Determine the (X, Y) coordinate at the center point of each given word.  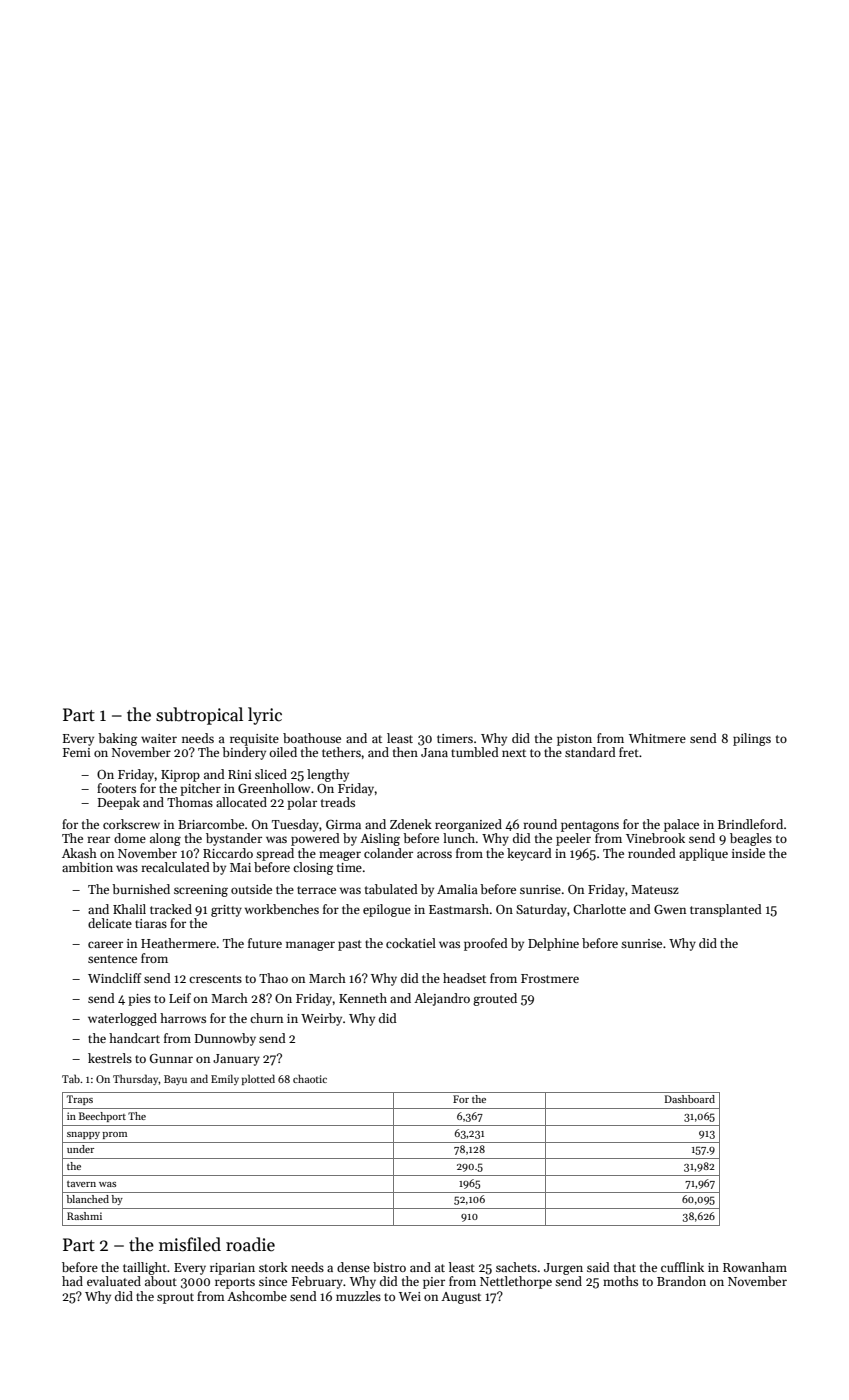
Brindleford (750, 824)
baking (118, 739)
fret (629, 752)
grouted (495, 999)
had (72, 1281)
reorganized (468, 825)
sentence (112, 959)
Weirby (321, 1019)
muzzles (358, 1296)
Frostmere (550, 978)
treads (338, 802)
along (165, 839)
